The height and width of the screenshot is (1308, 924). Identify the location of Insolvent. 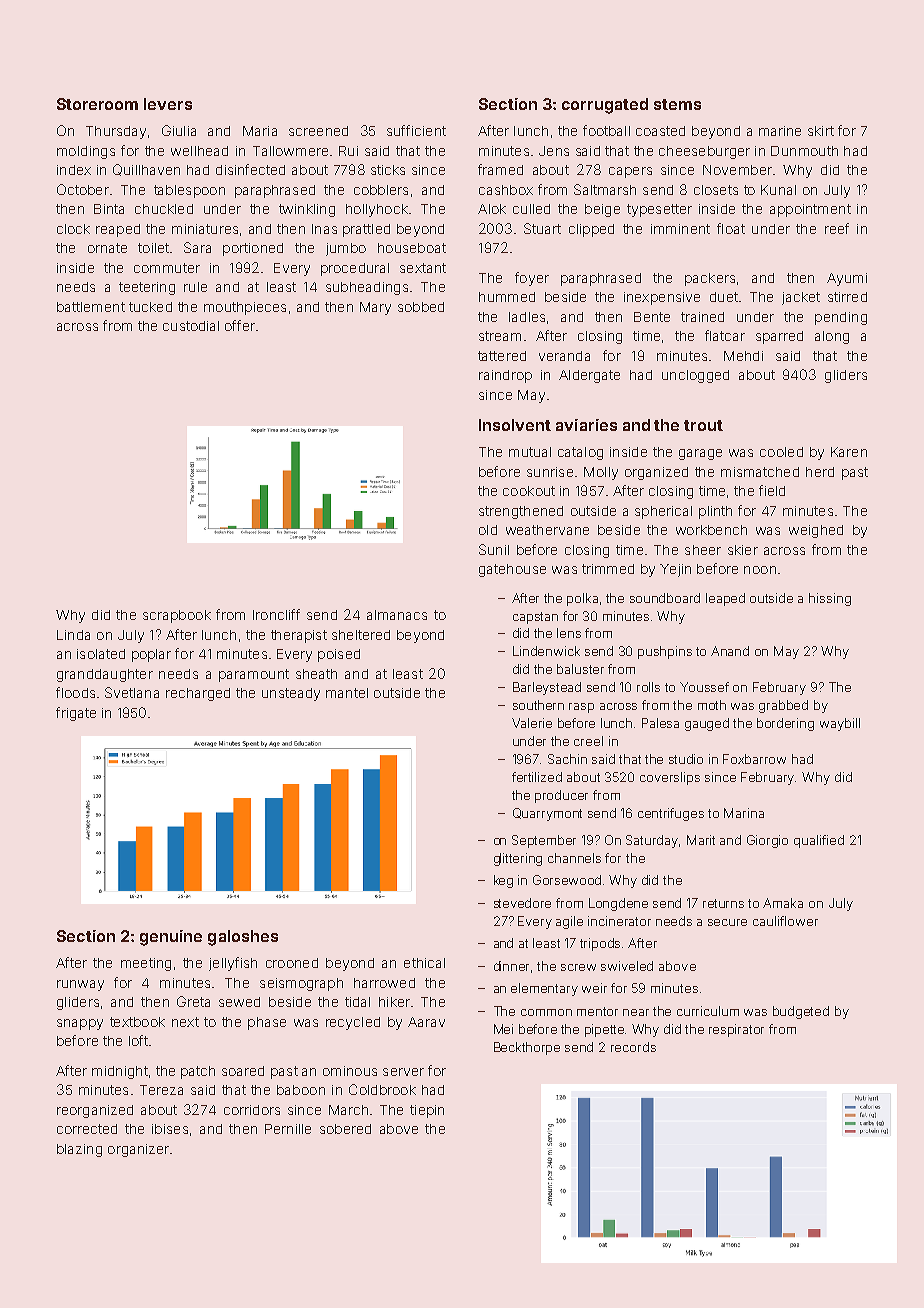
(515, 425).
